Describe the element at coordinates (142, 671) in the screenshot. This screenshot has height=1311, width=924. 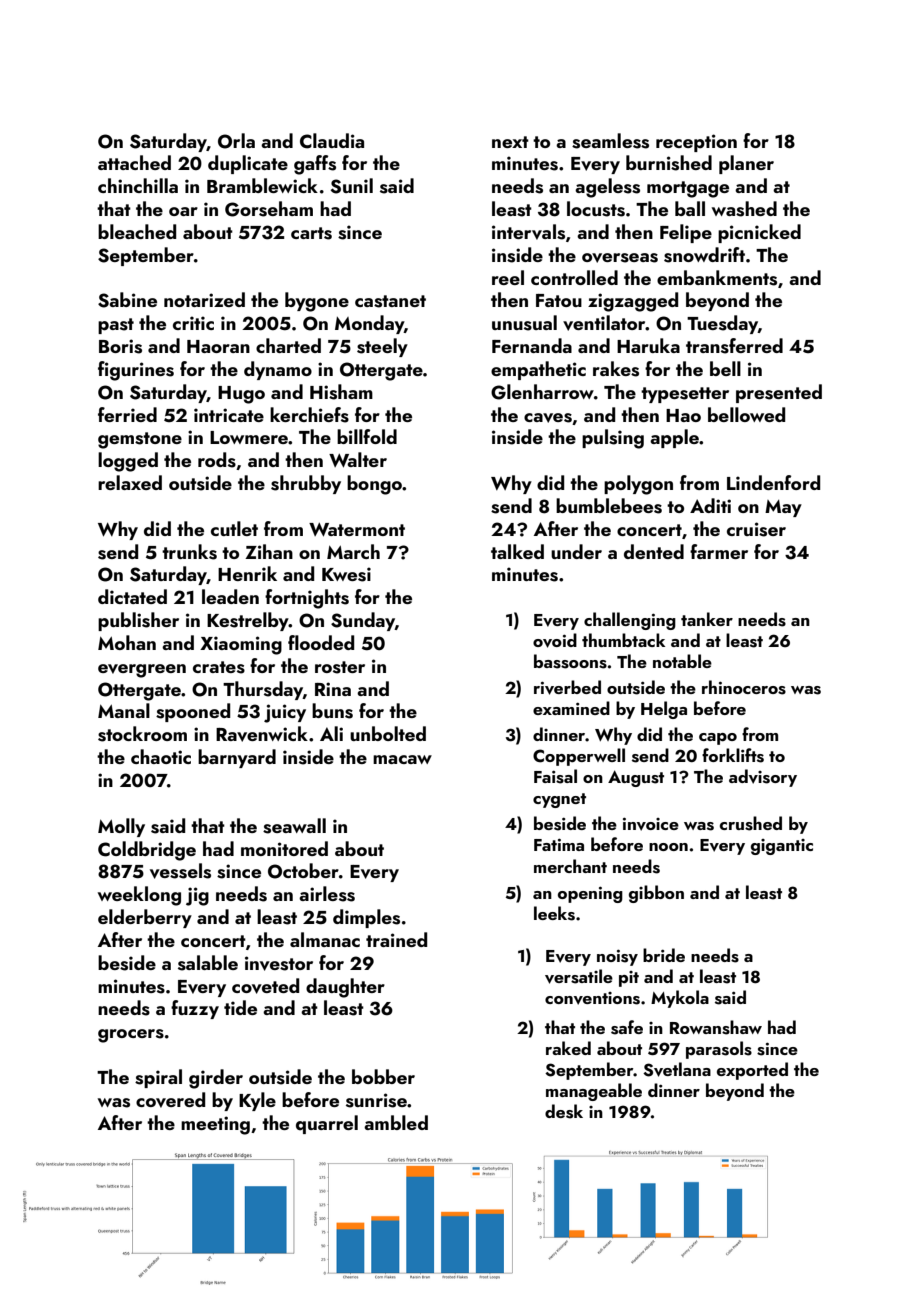
I see `evergreen` at that location.
